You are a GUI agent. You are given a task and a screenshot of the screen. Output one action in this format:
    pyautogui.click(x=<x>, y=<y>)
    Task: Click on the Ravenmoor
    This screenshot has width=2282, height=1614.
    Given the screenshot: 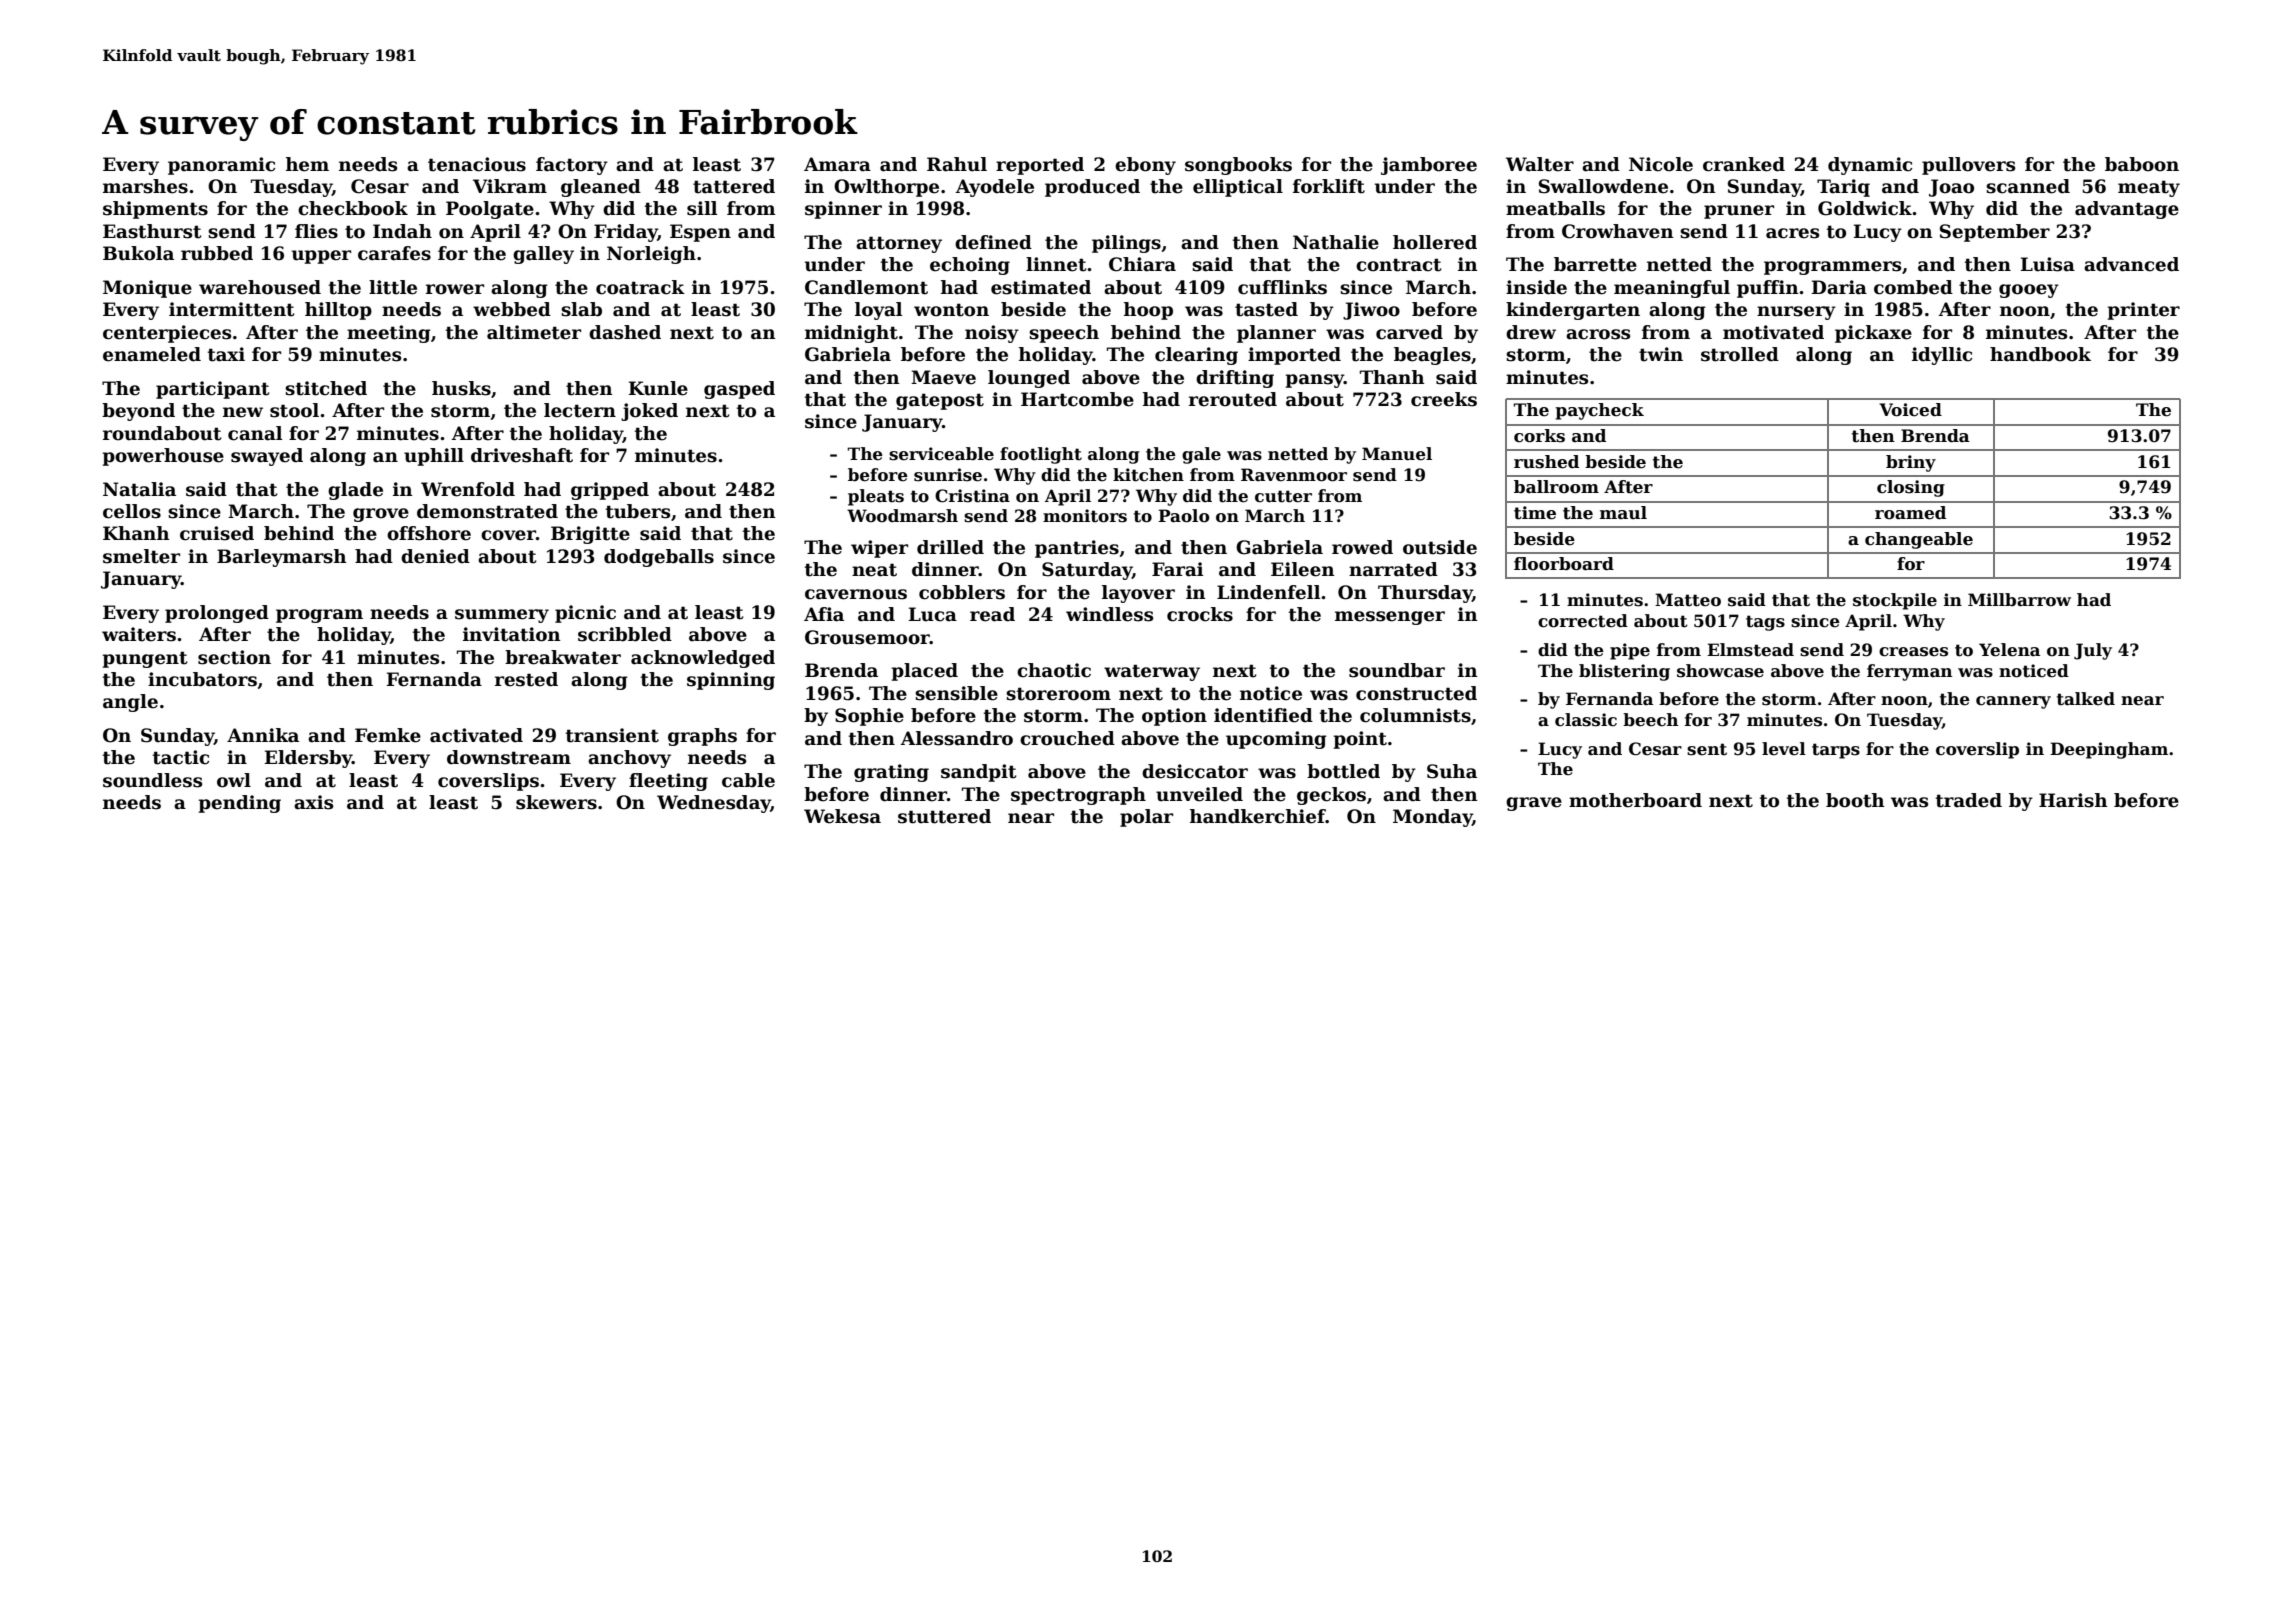 What is the action you would take?
    pyautogui.click(x=1294, y=475)
